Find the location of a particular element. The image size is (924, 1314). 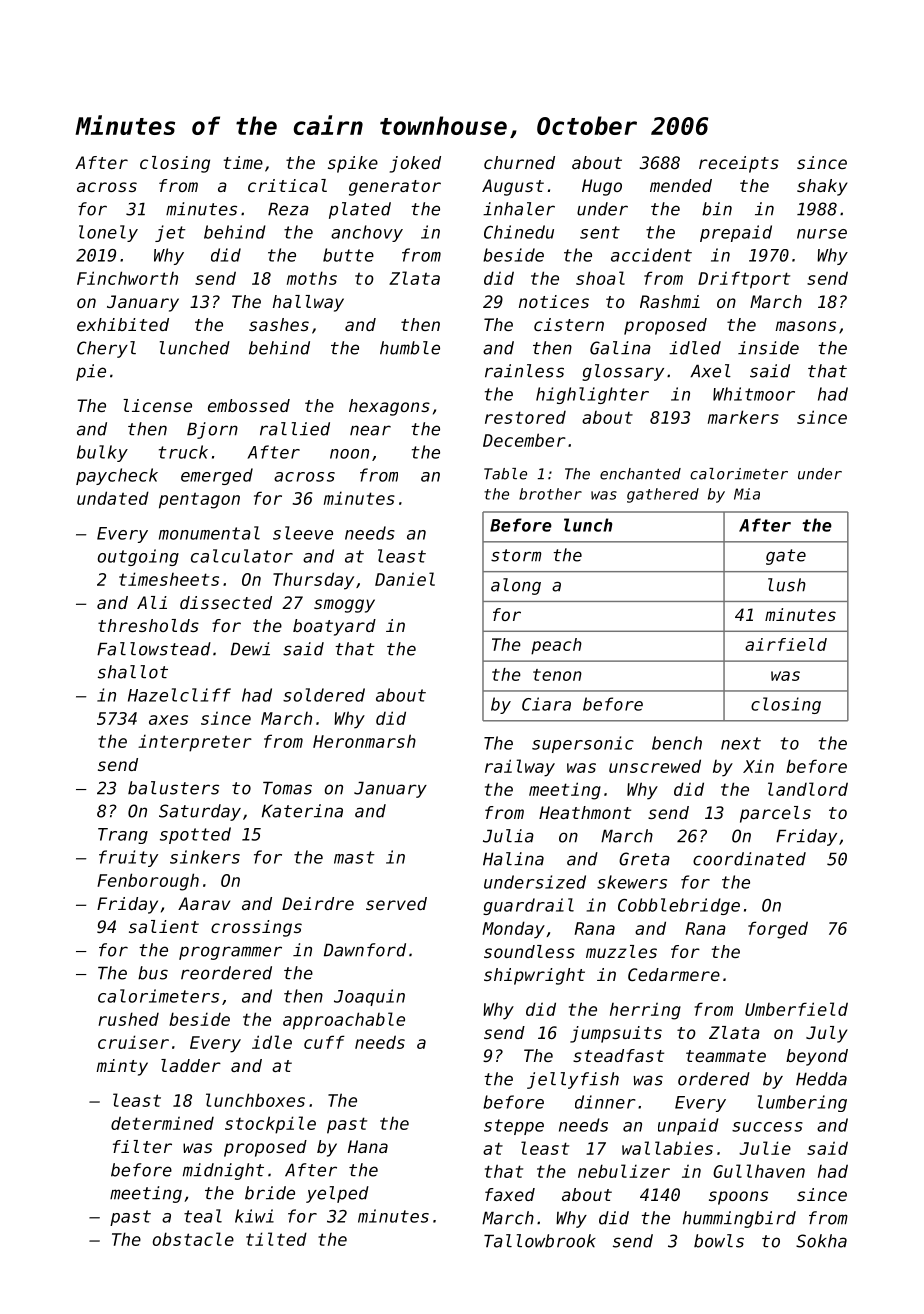

determined is located at coordinates (162, 1123).
